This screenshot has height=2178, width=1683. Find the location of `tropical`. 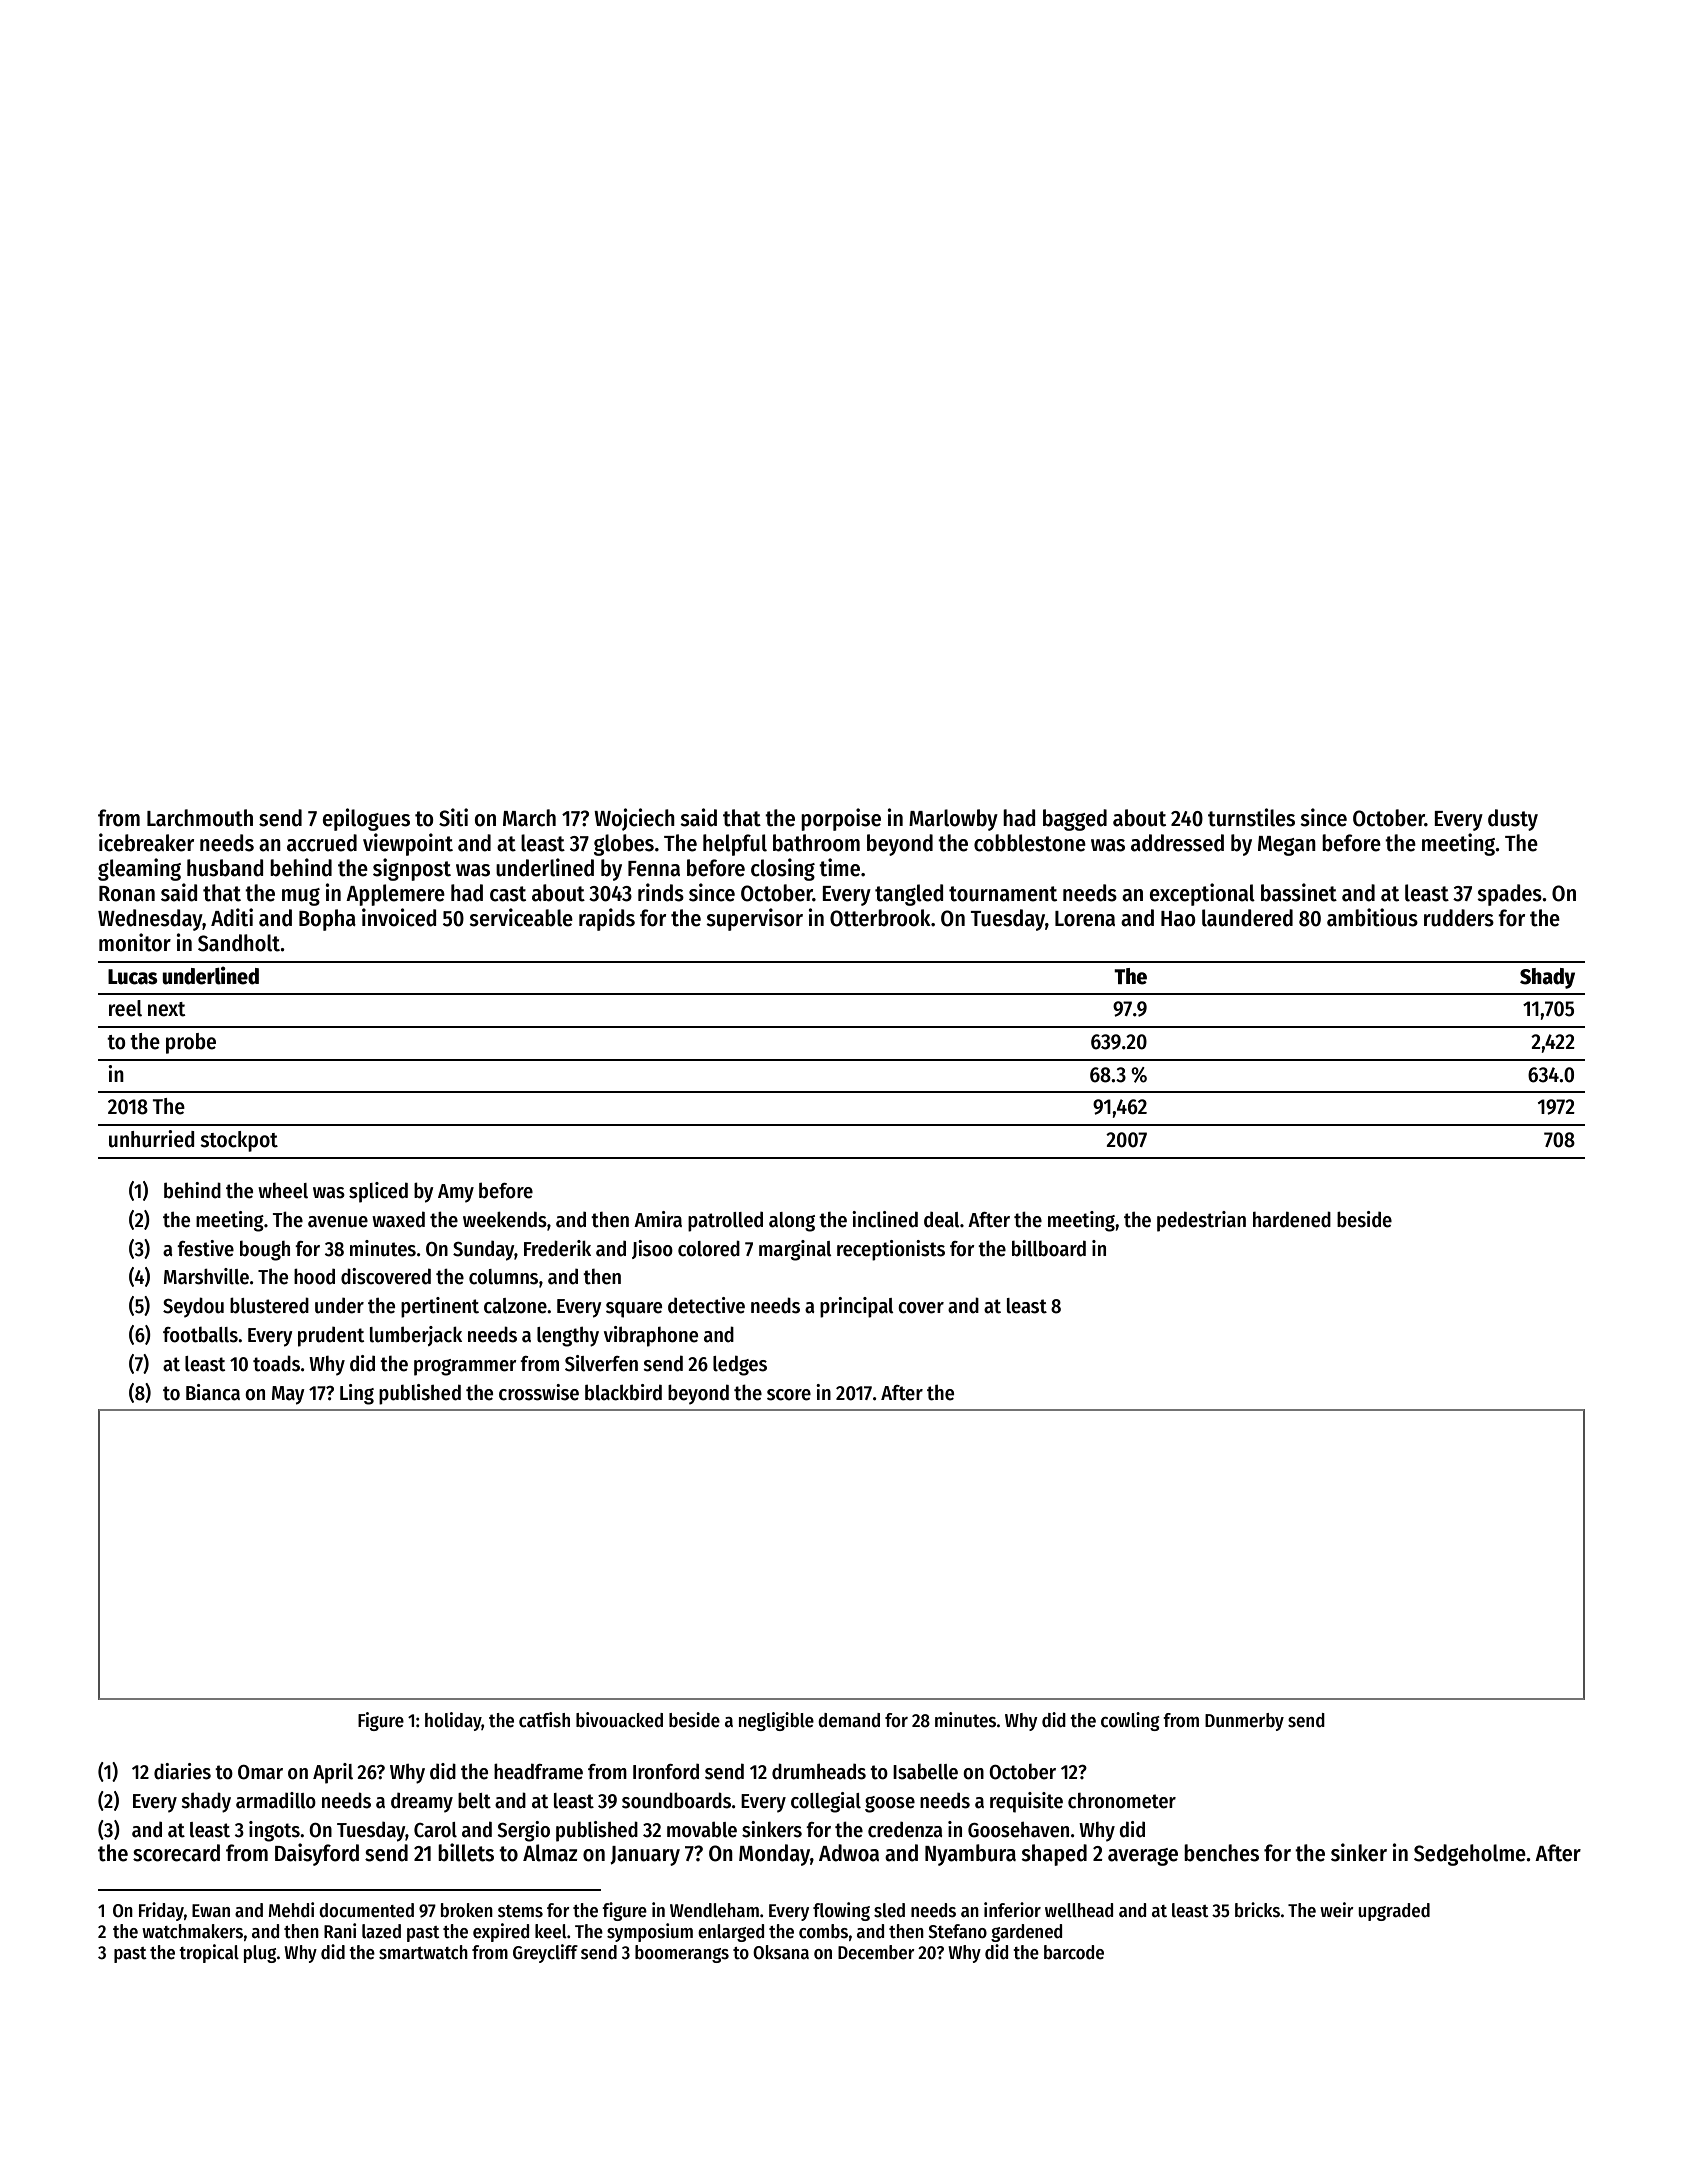

tropical is located at coordinates (209, 1953).
